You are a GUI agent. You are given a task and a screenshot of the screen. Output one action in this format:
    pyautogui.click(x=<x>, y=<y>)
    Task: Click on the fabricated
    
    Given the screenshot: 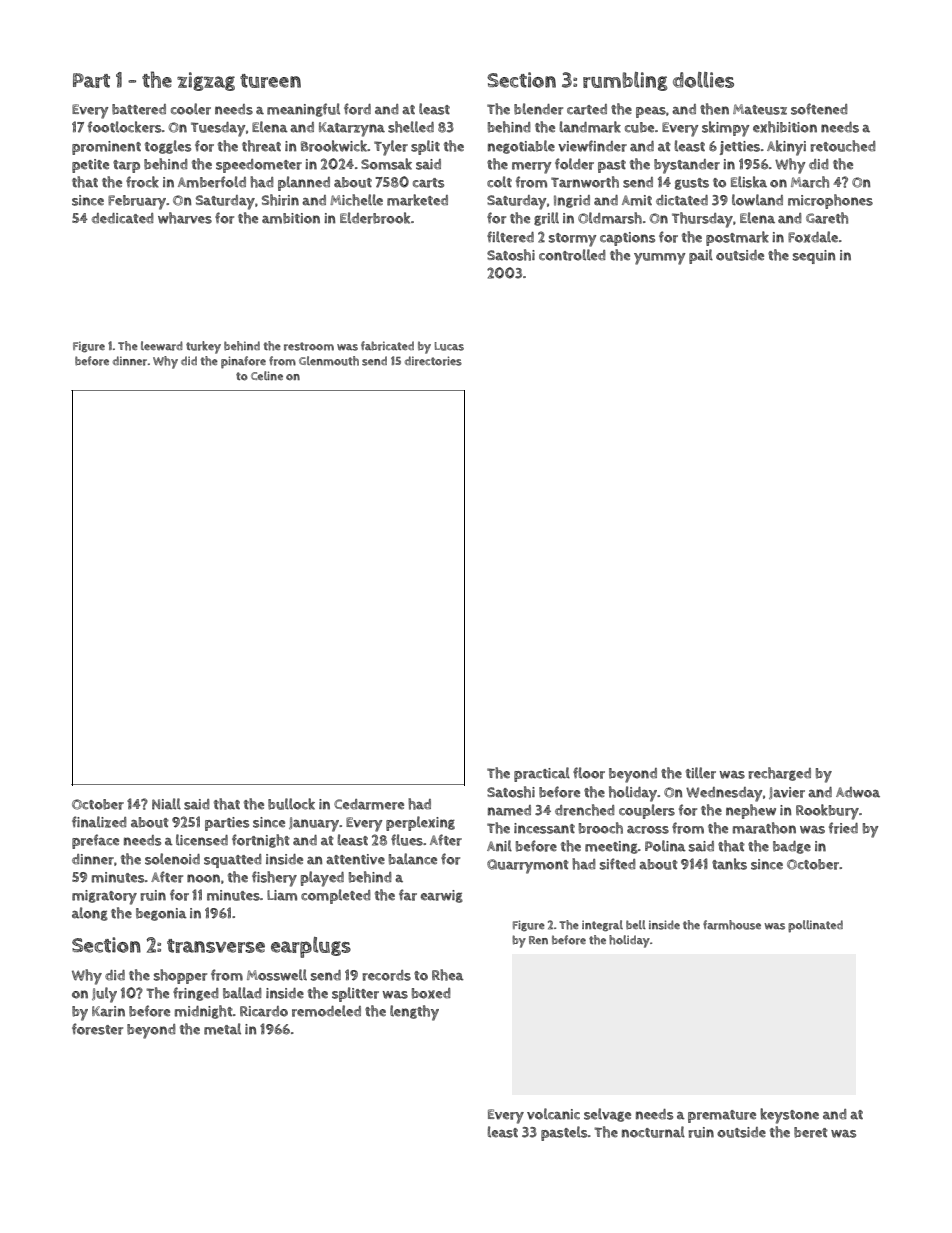 What is the action you would take?
    pyautogui.click(x=387, y=346)
